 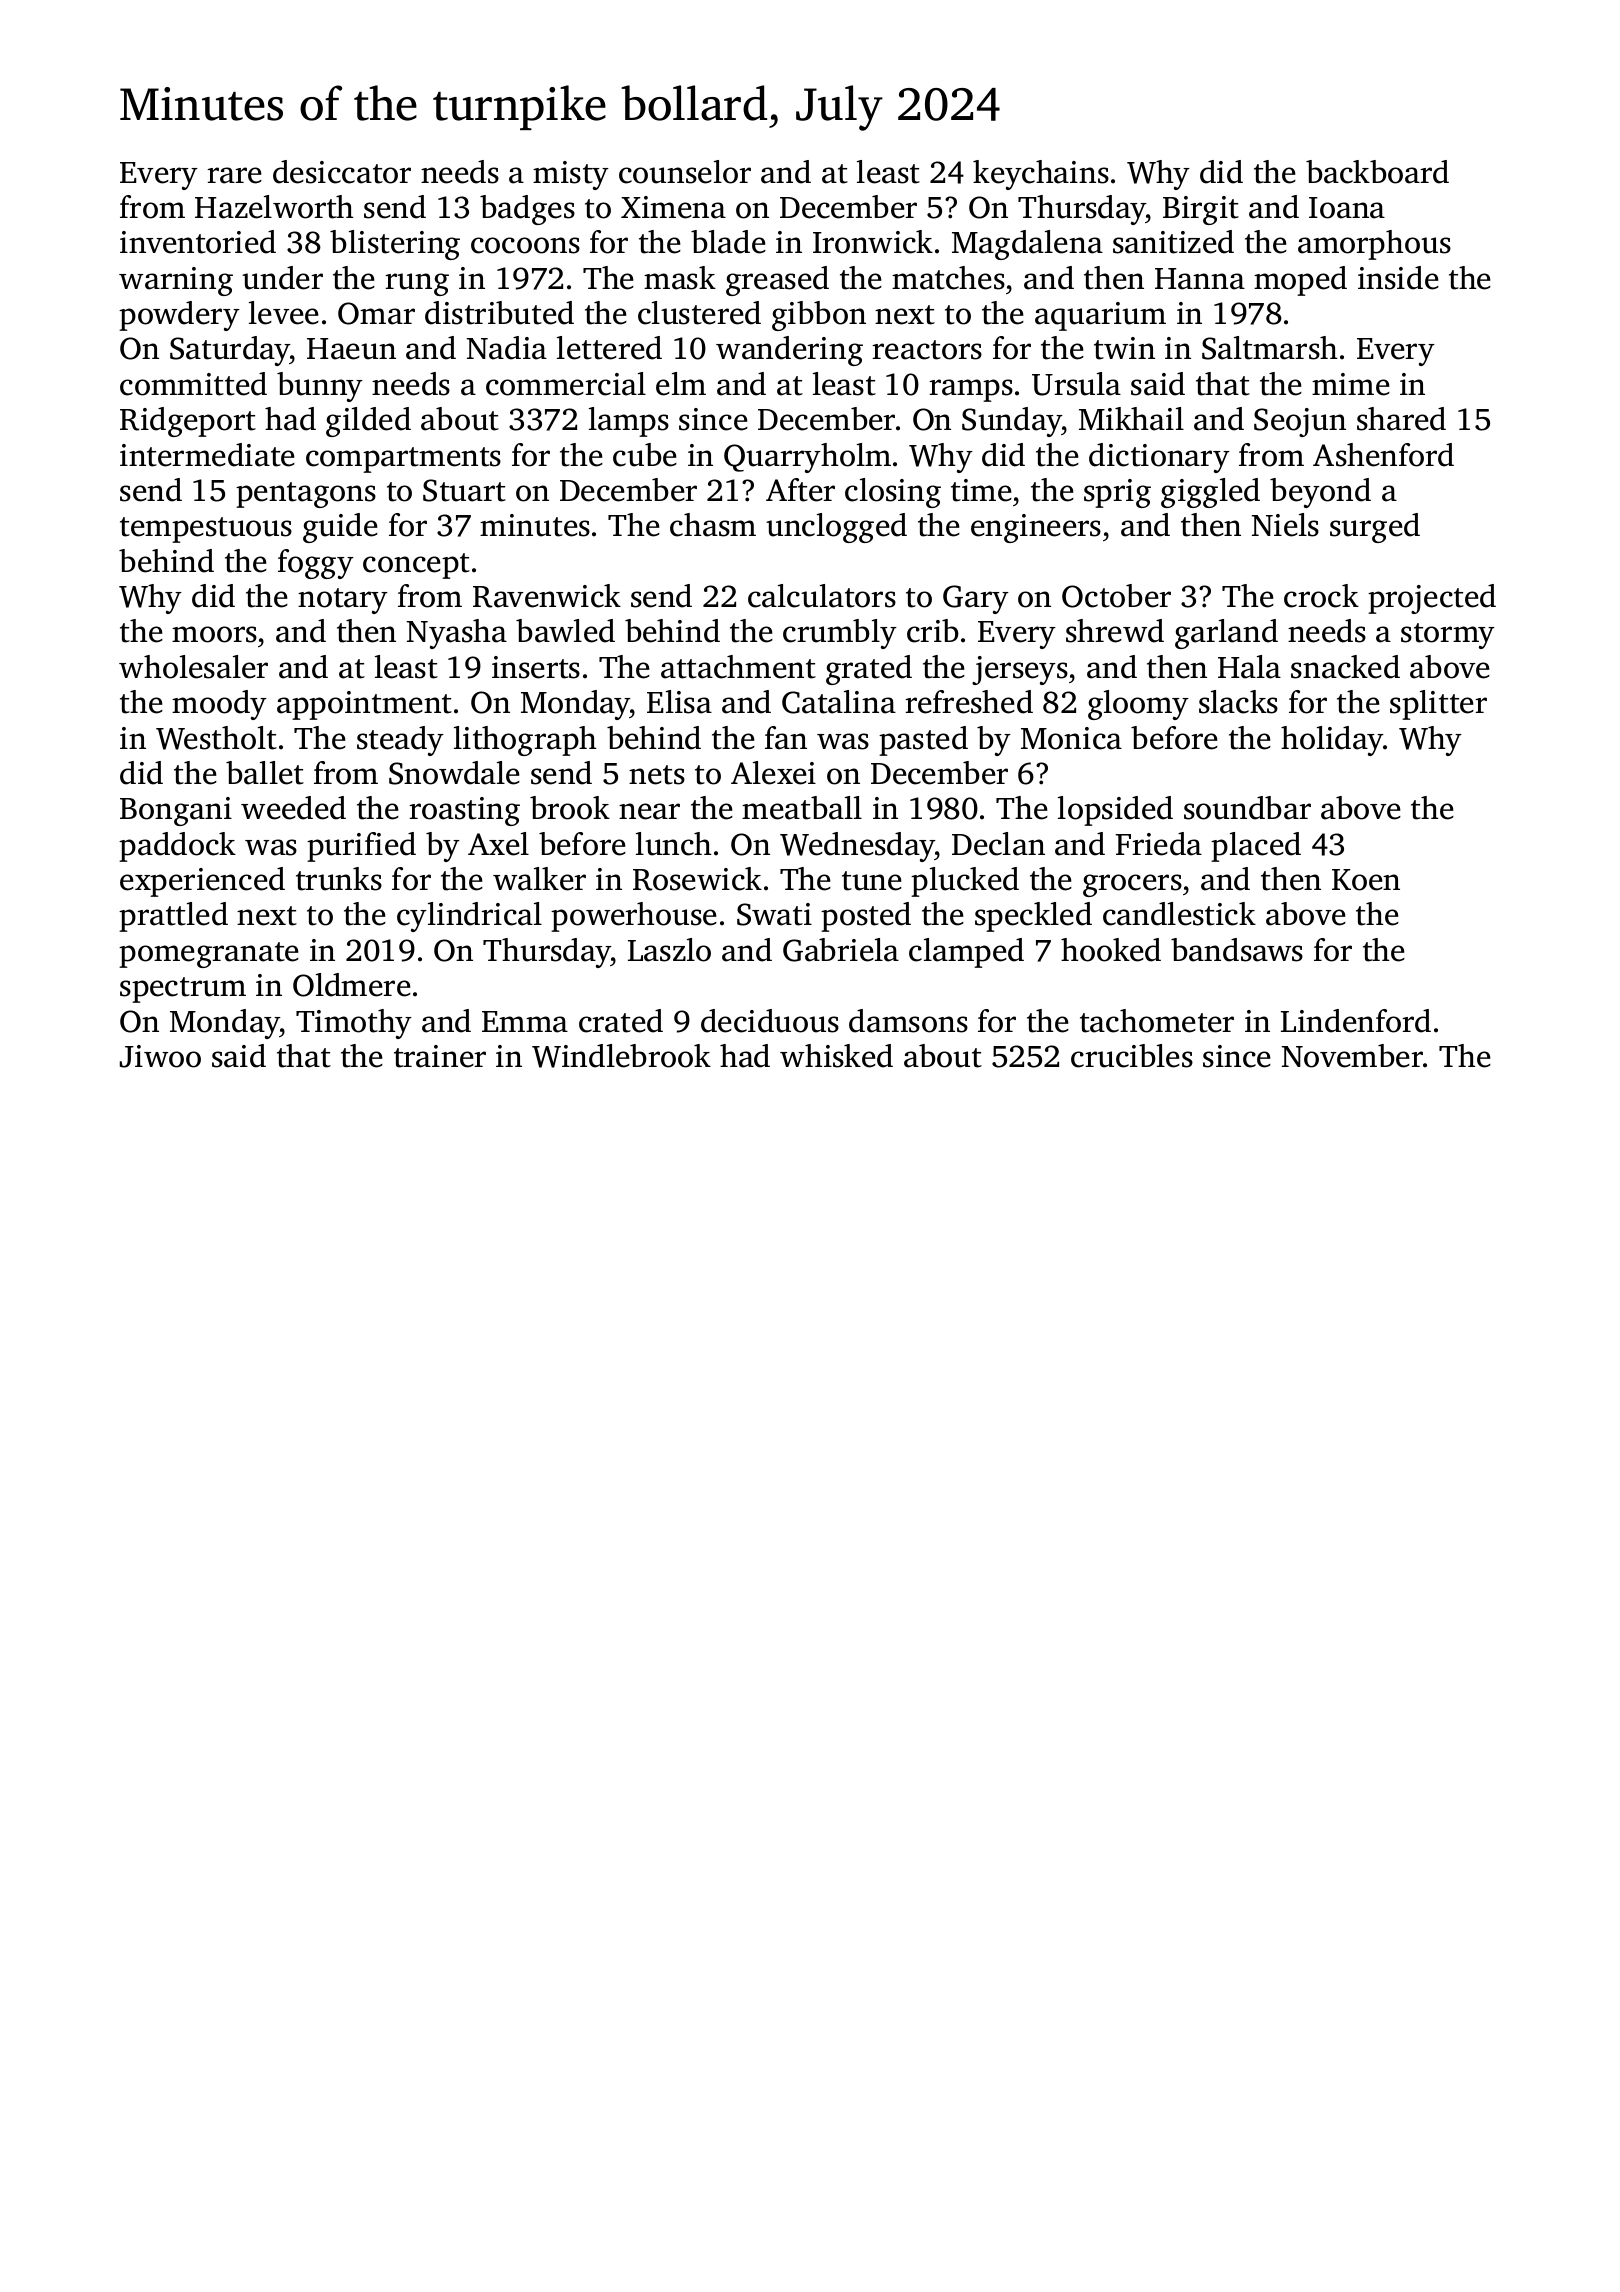 What do you see at coordinates (679, 702) in the page?
I see `Elisa` at bounding box center [679, 702].
